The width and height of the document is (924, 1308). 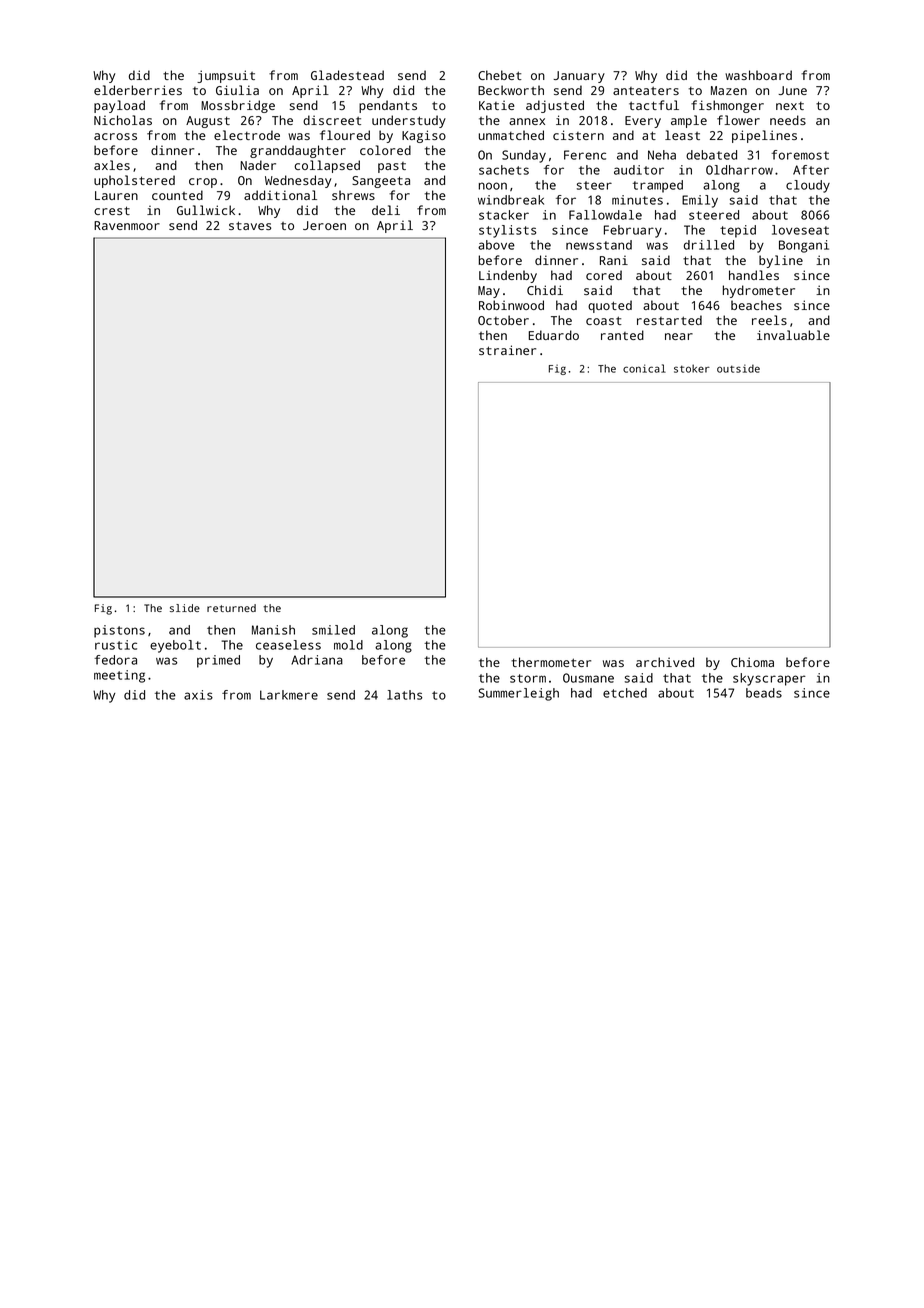 I want to click on Gladestead, so click(x=347, y=75).
